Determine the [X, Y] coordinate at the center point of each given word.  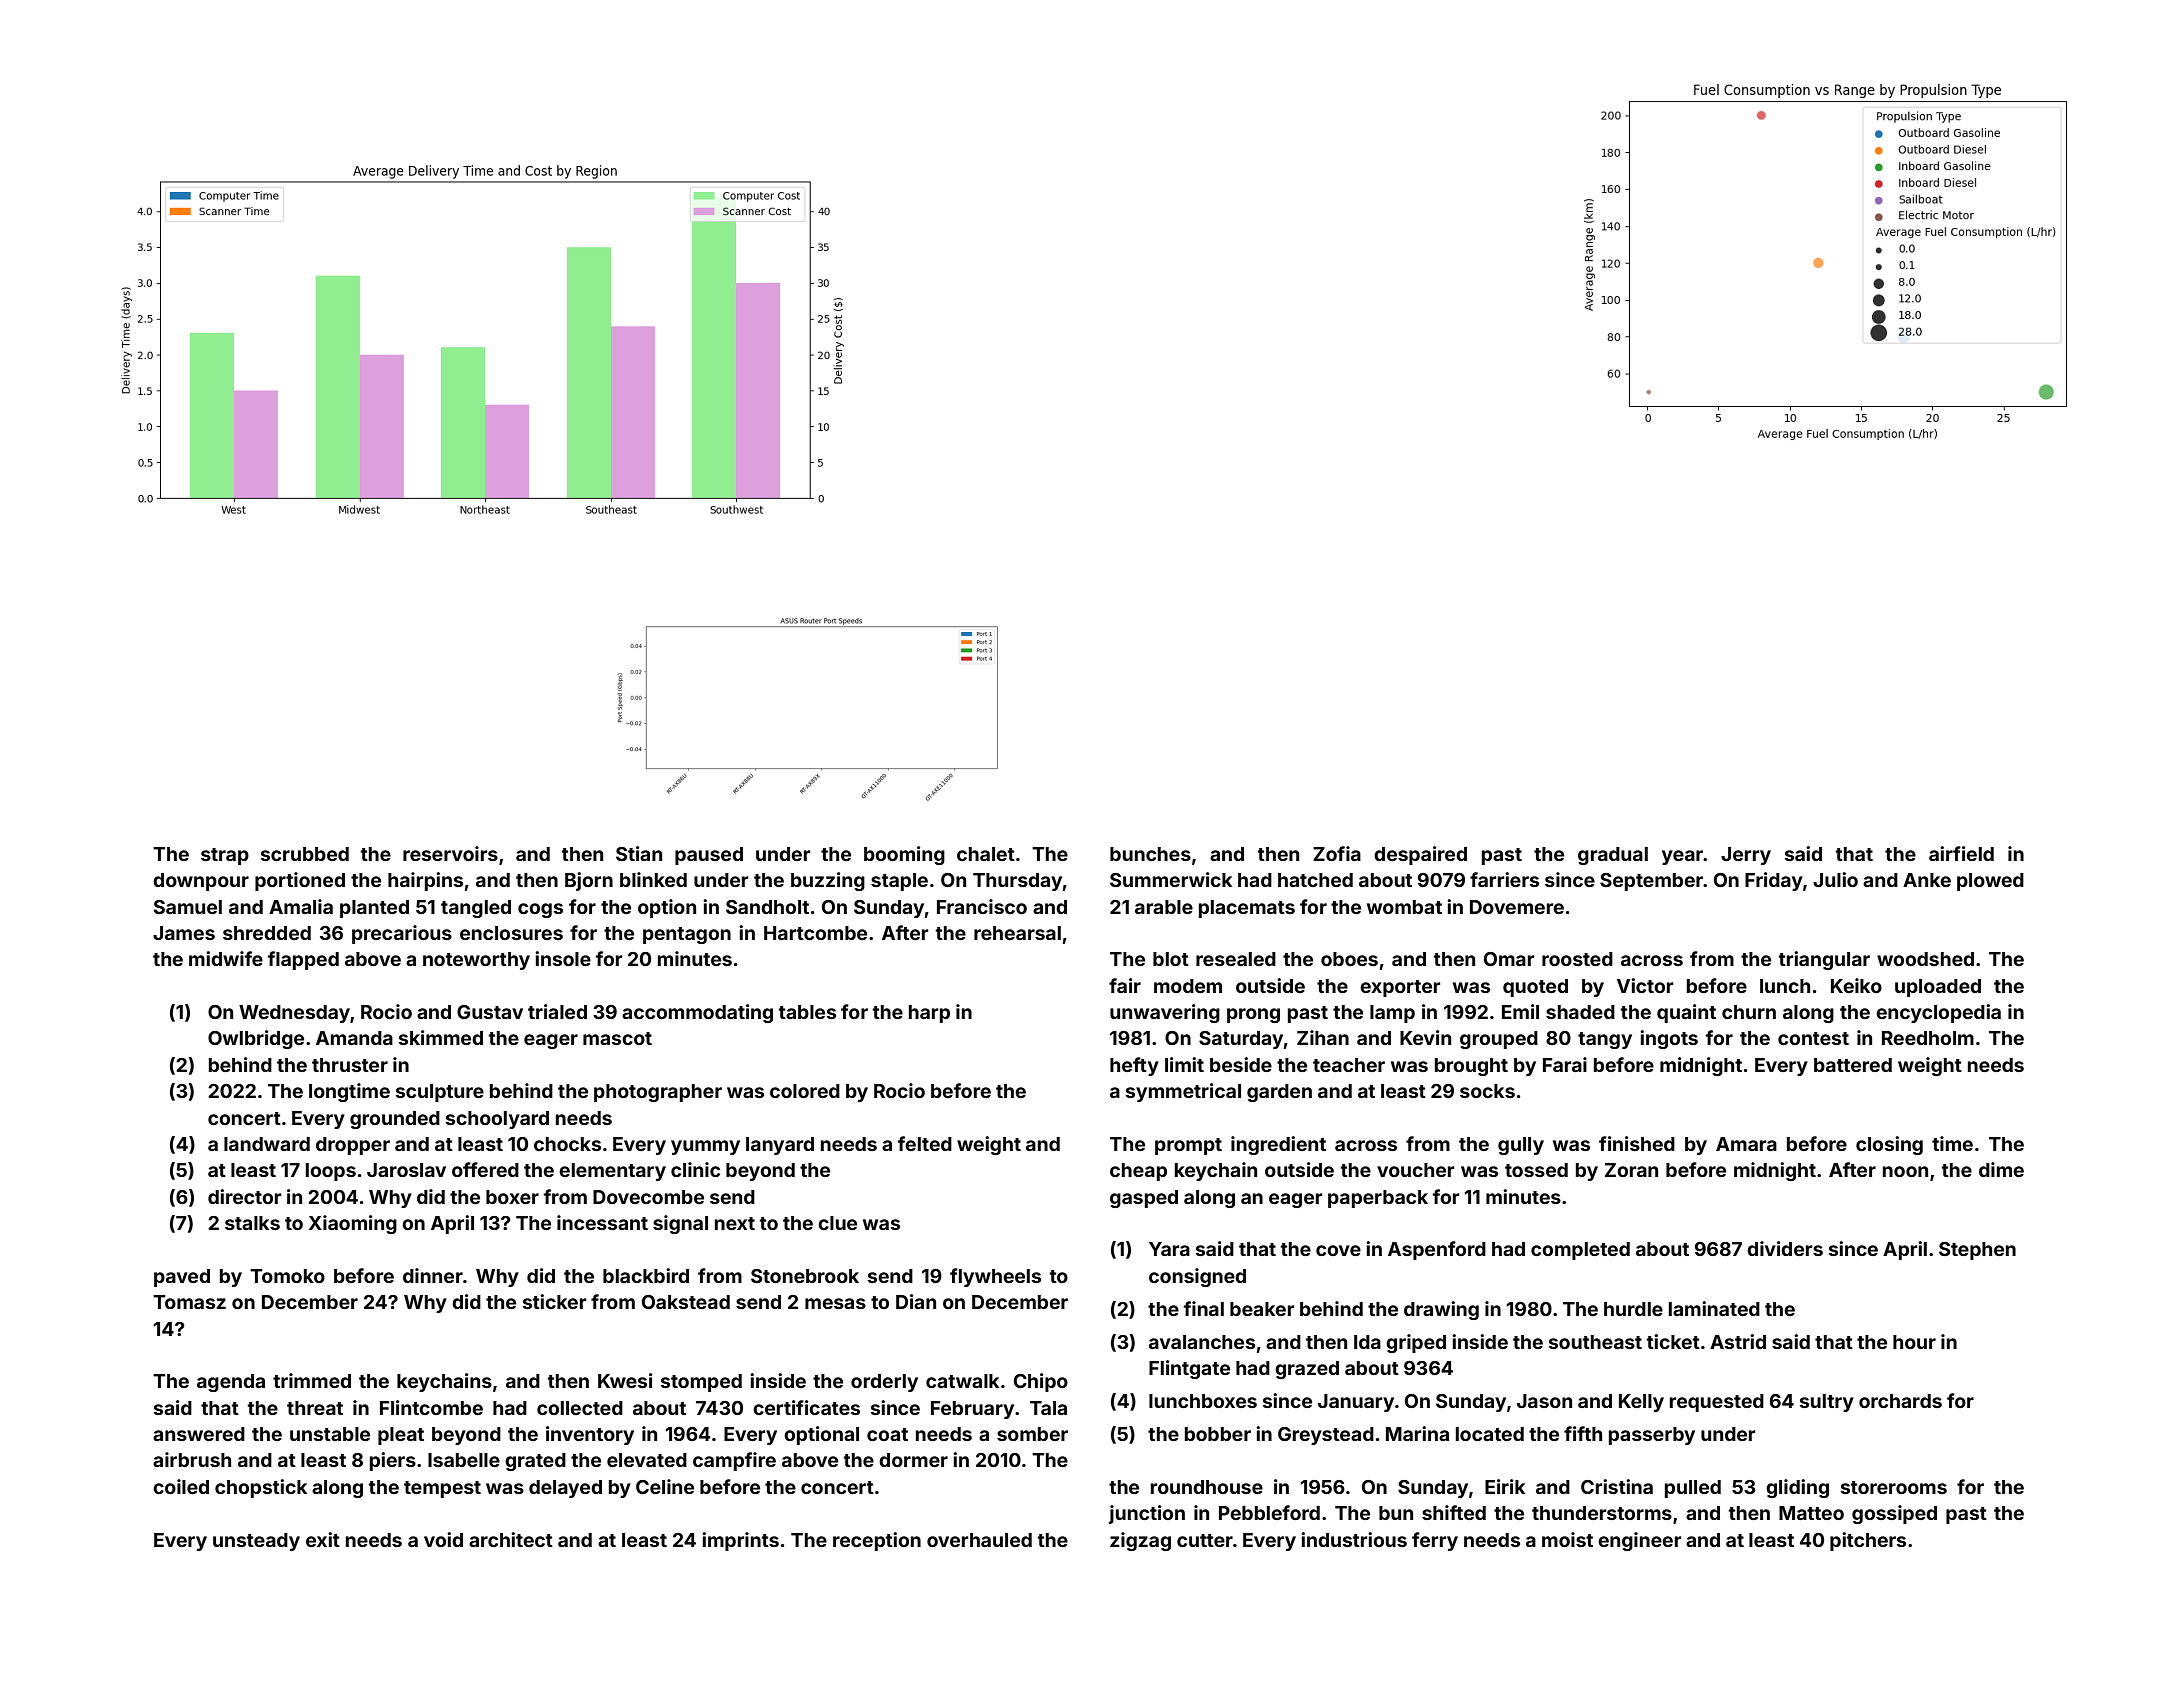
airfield [1961, 853]
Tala [1048, 1408]
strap [225, 856]
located [1490, 1434]
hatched [1315, 880]
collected [580, 1408]
